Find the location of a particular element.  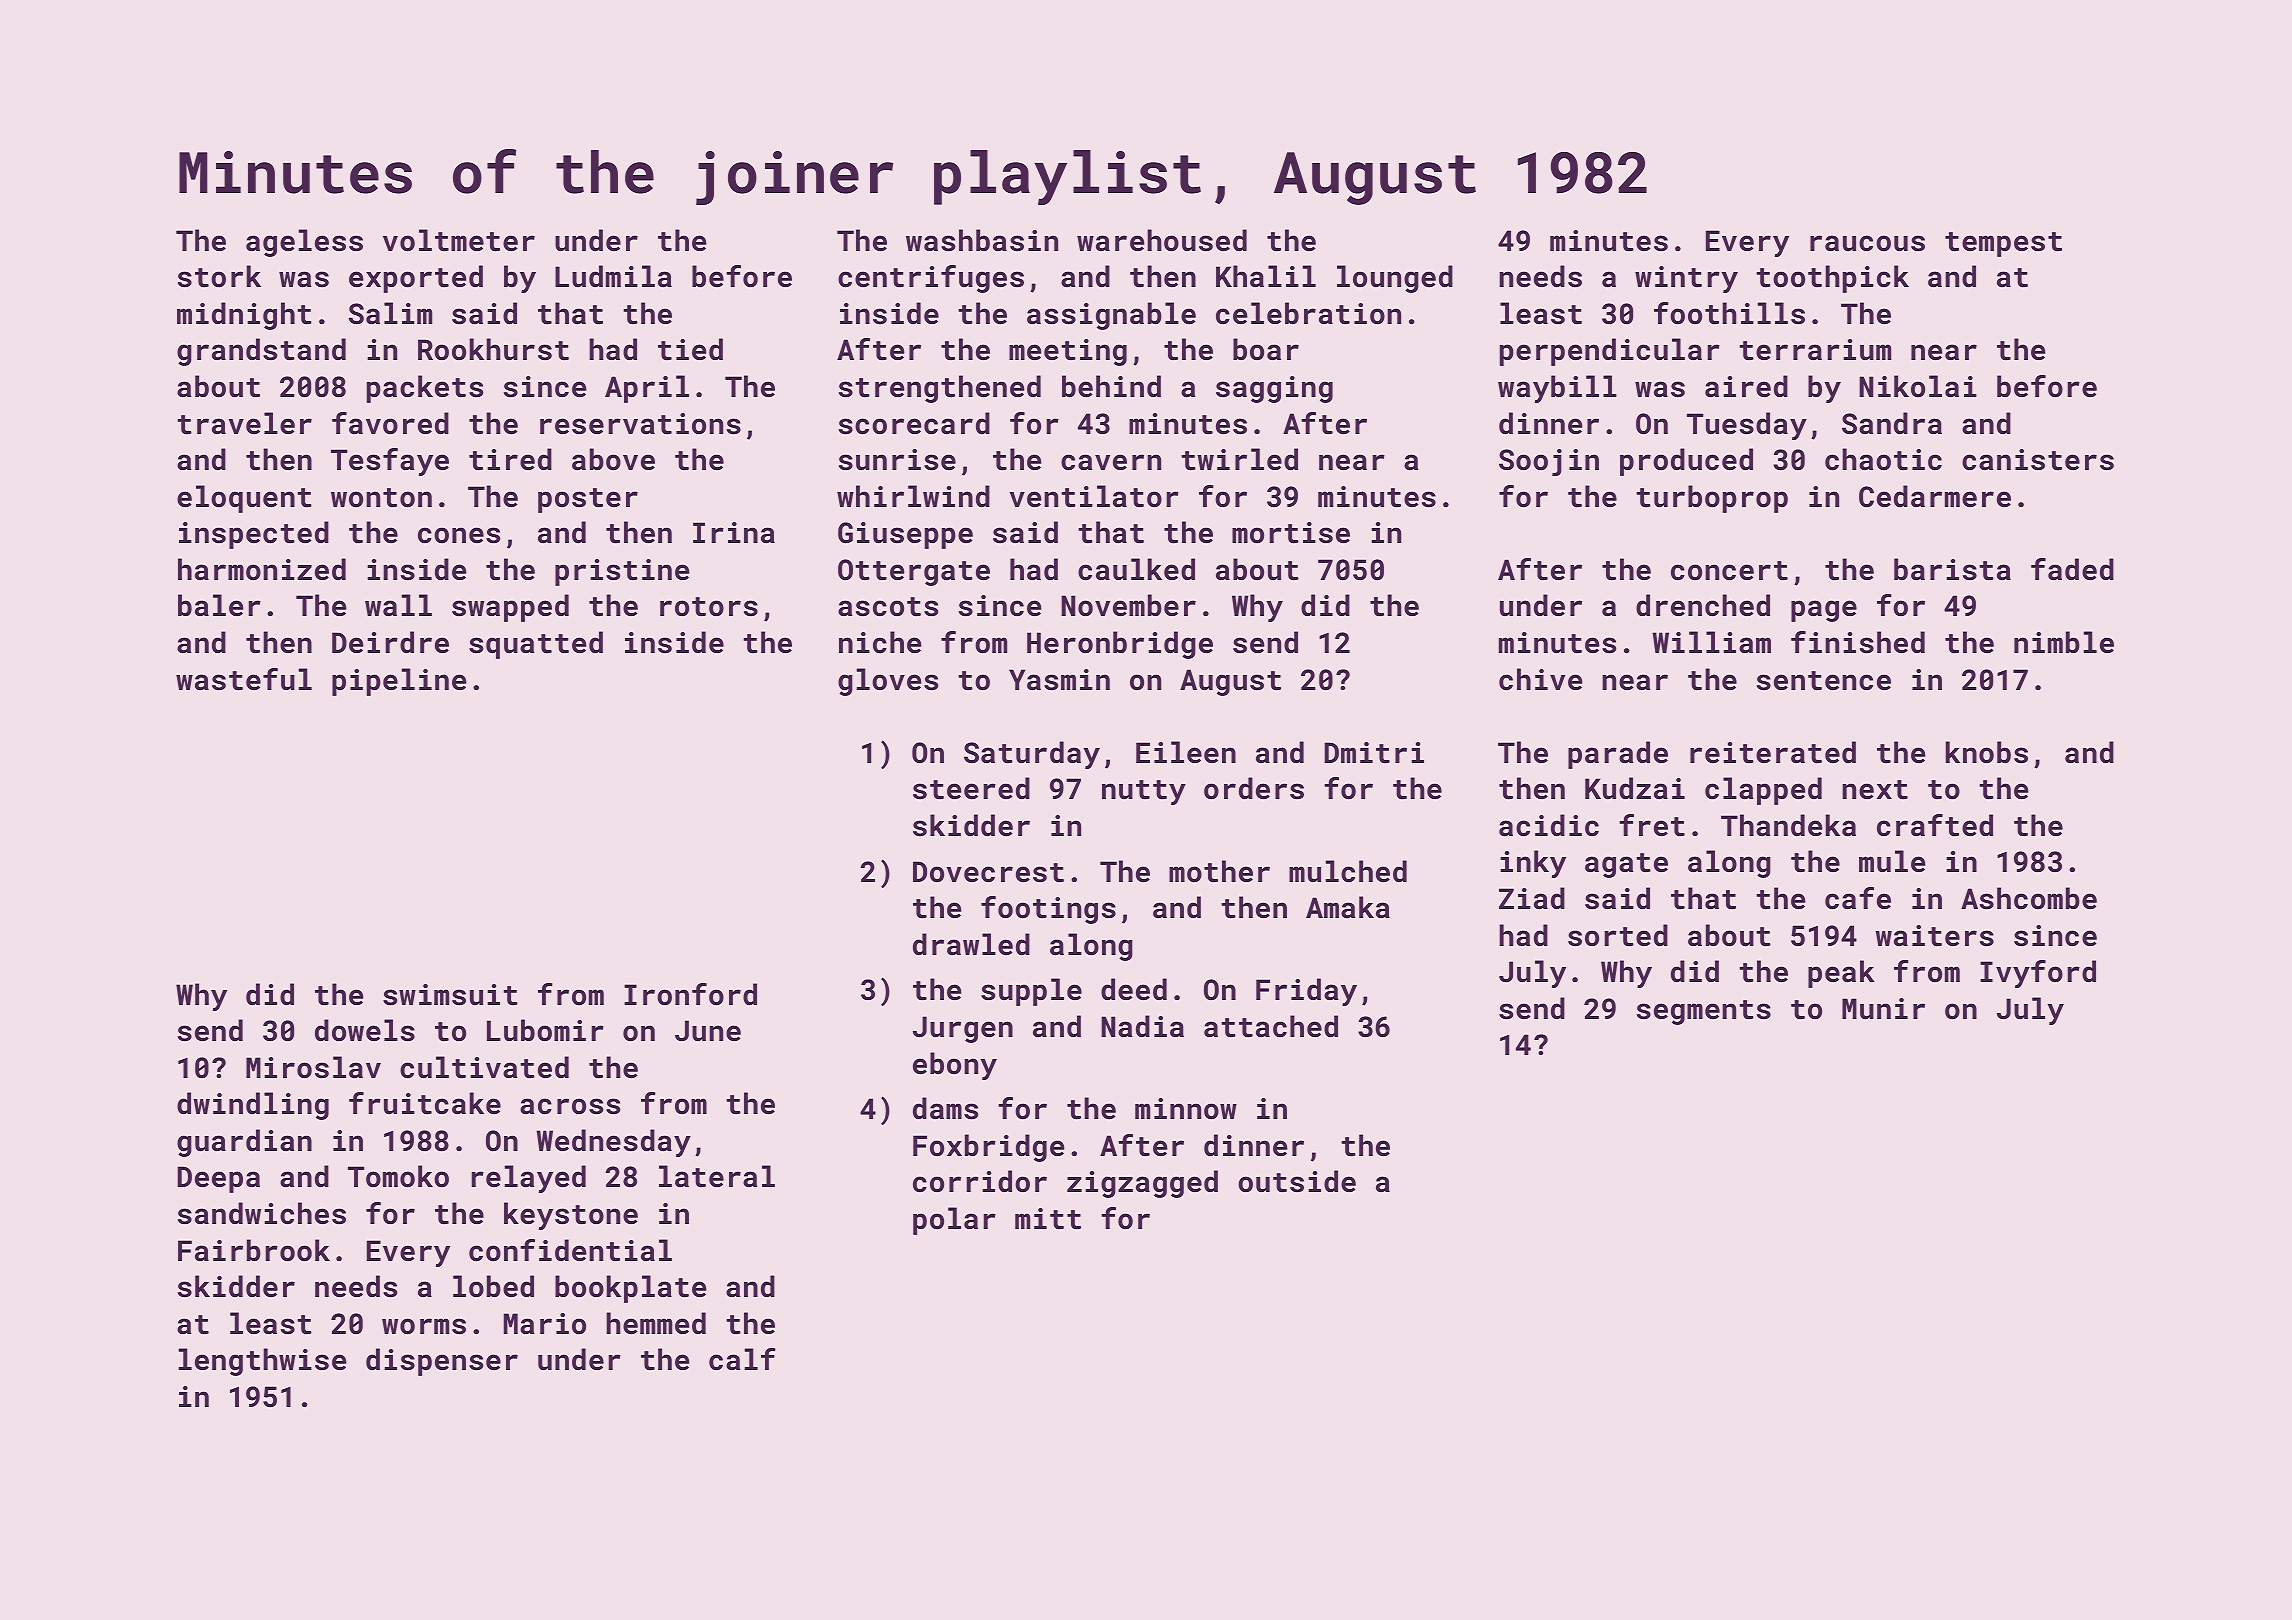

raucous is located at coordinates (1867, 243).
